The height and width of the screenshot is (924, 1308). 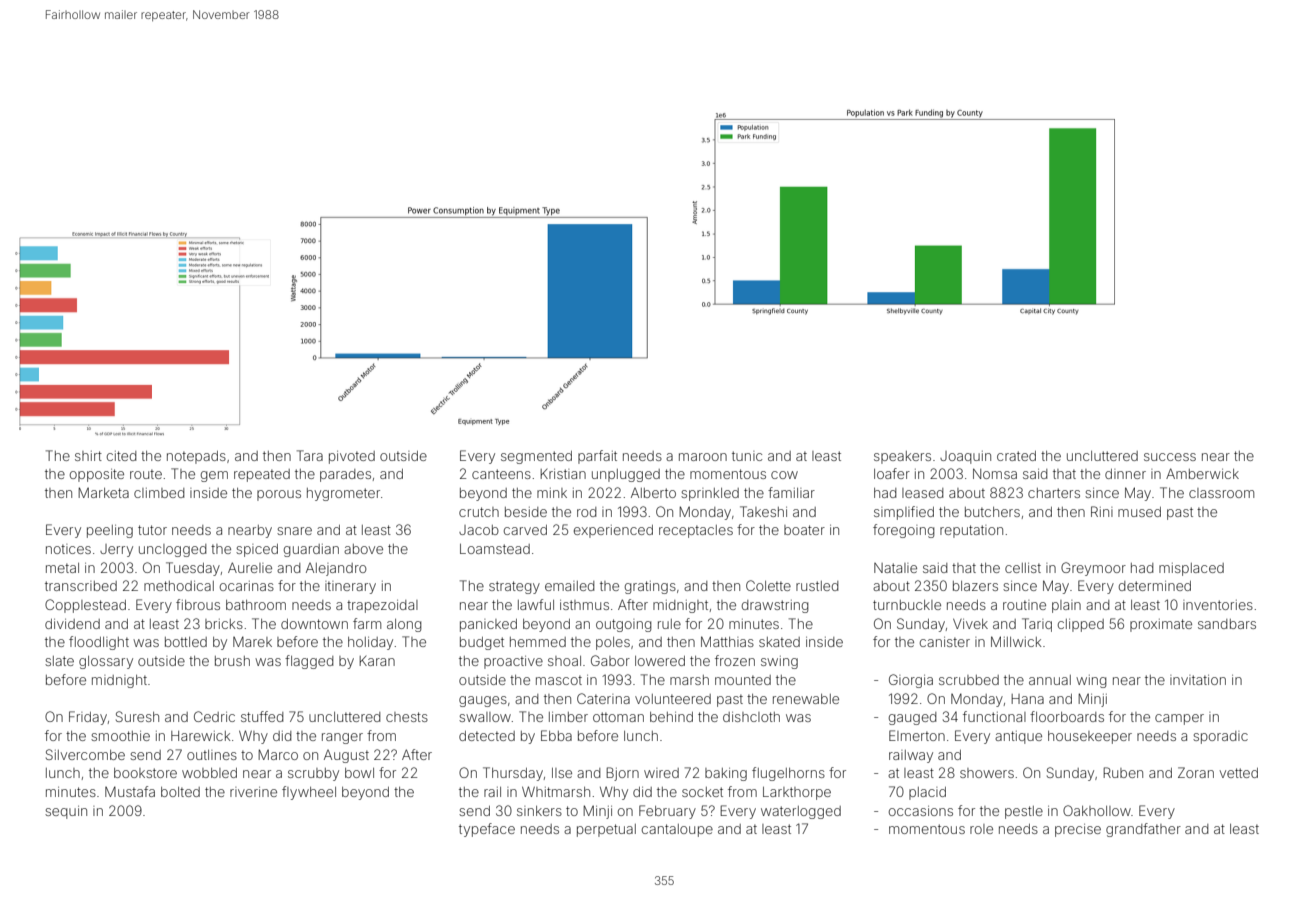 I want to click on stuffed, so click(x=262, y=716).
